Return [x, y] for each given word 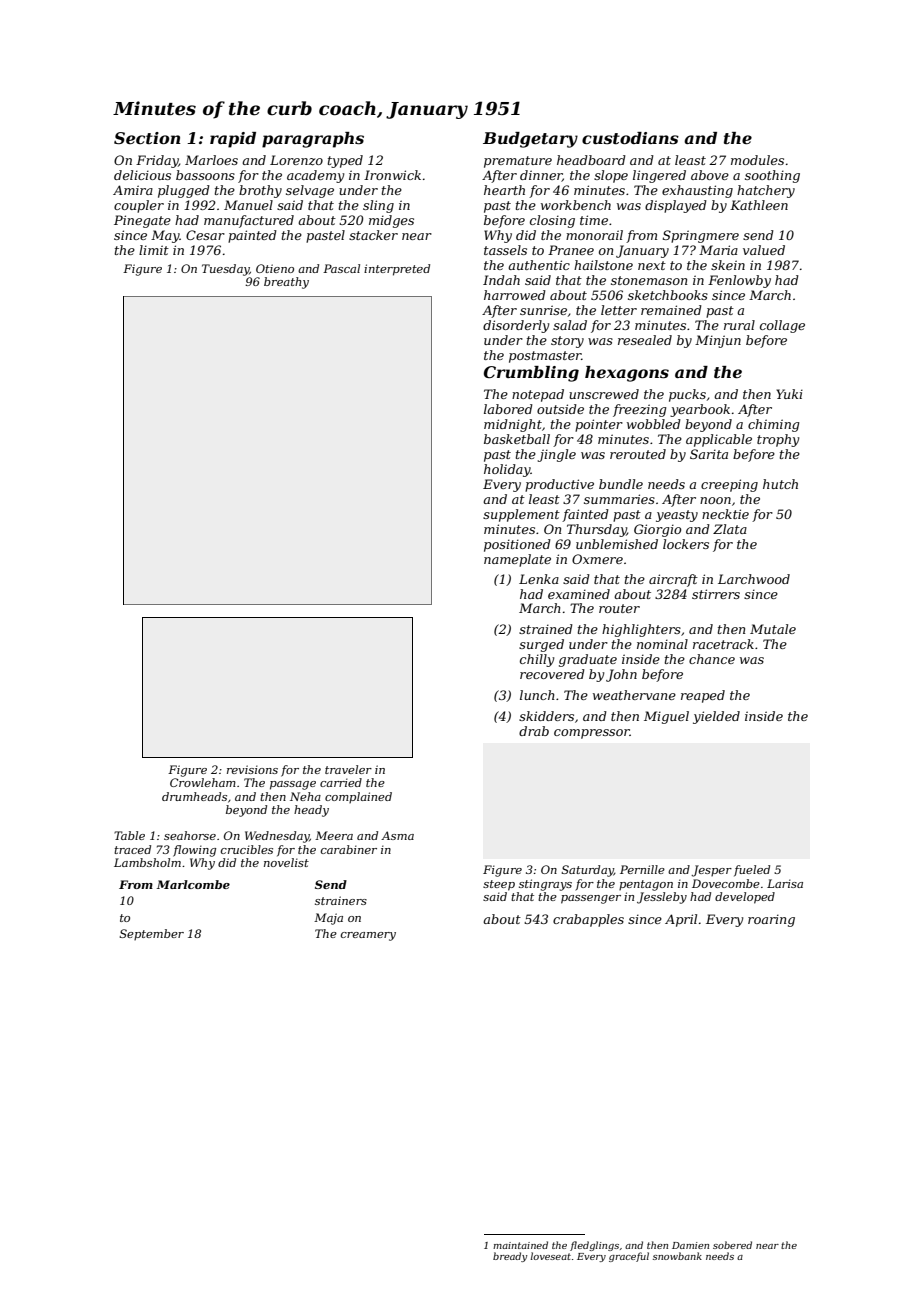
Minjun [718, 341]
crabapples [588, 920]
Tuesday [225, 270]
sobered [732, 1245]
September [152, 934]
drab [534, 731]
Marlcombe [193, 884]
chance [712, 659]
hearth [504, 190]
